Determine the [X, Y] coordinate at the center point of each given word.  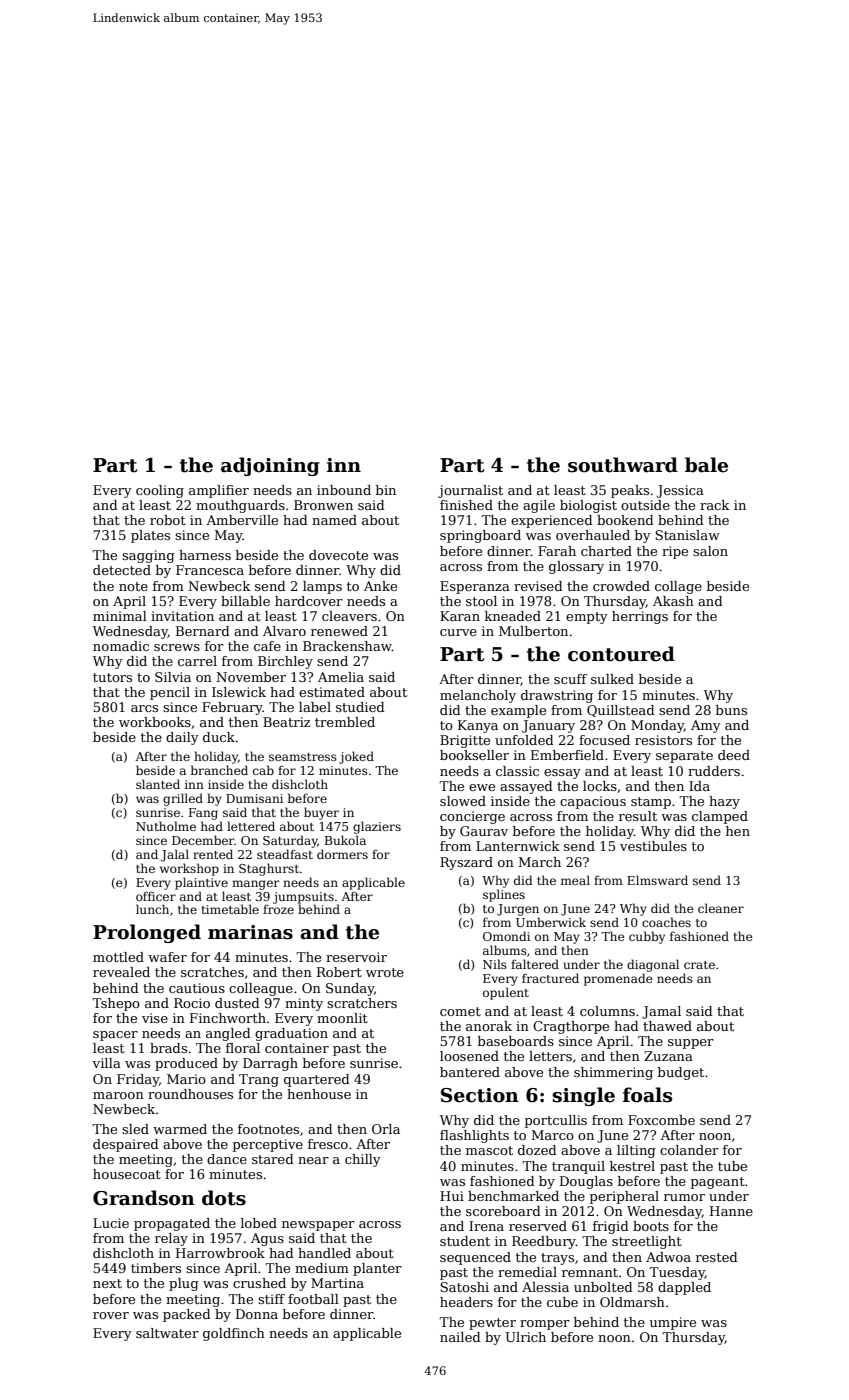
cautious [197, 988]
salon [710, 551]
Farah [557, 551]
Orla [386, 1129]
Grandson [144, 1198]
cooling [160, 491]
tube [732, 1166]
